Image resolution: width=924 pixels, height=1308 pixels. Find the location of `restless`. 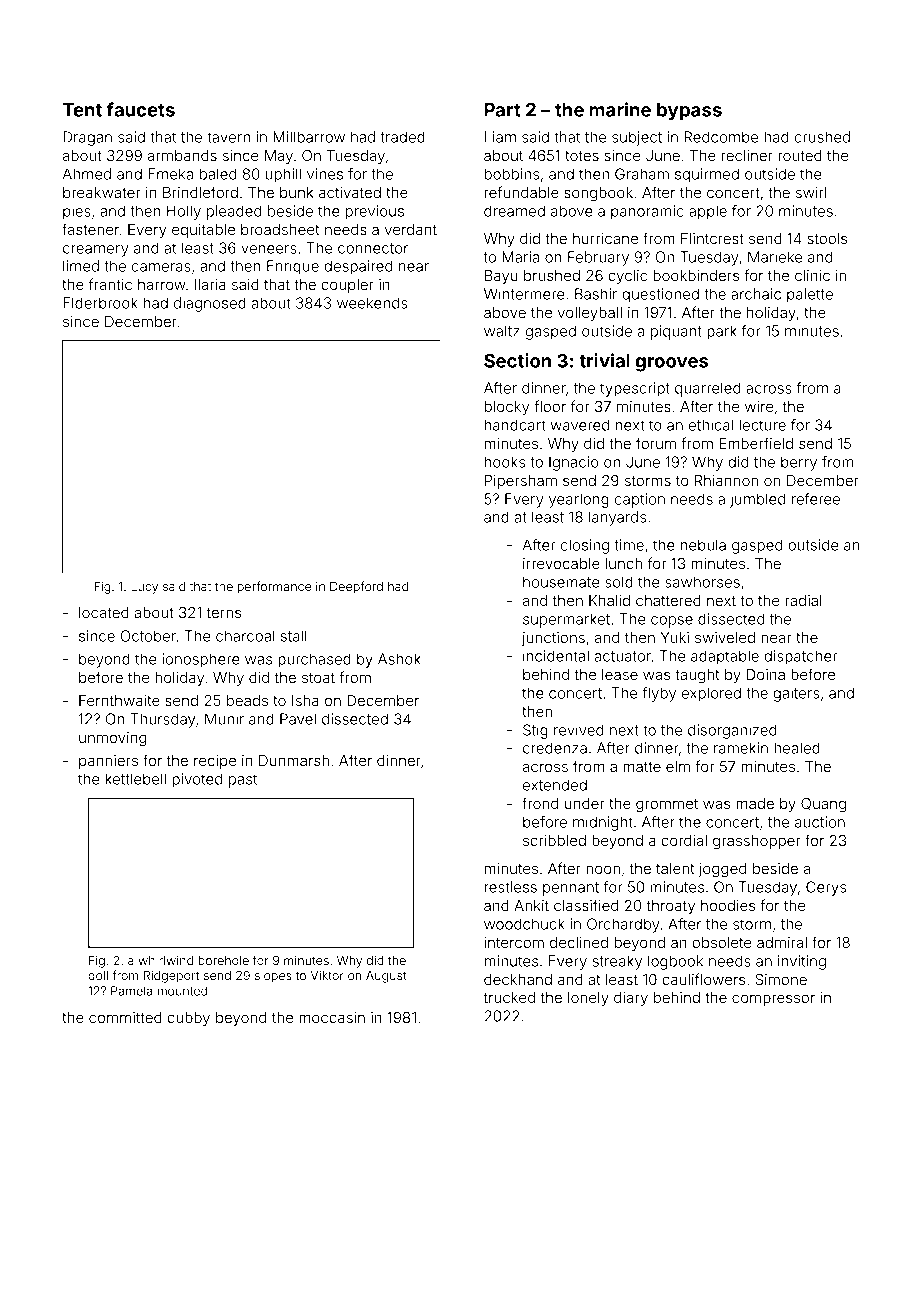

restless is located at coordinates (511, 887).
